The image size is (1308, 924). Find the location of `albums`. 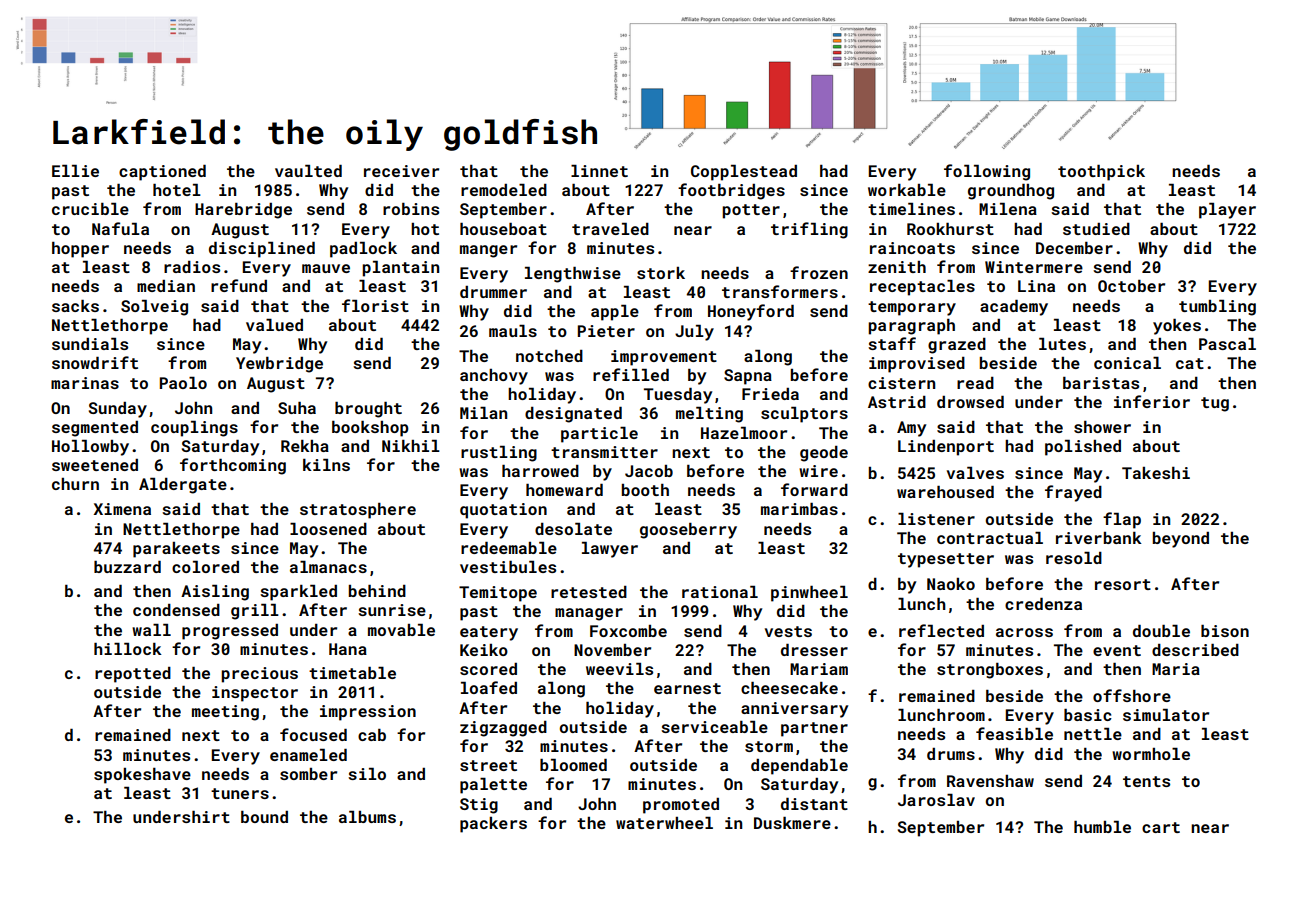

albums is located at coordinates (367, 817).
